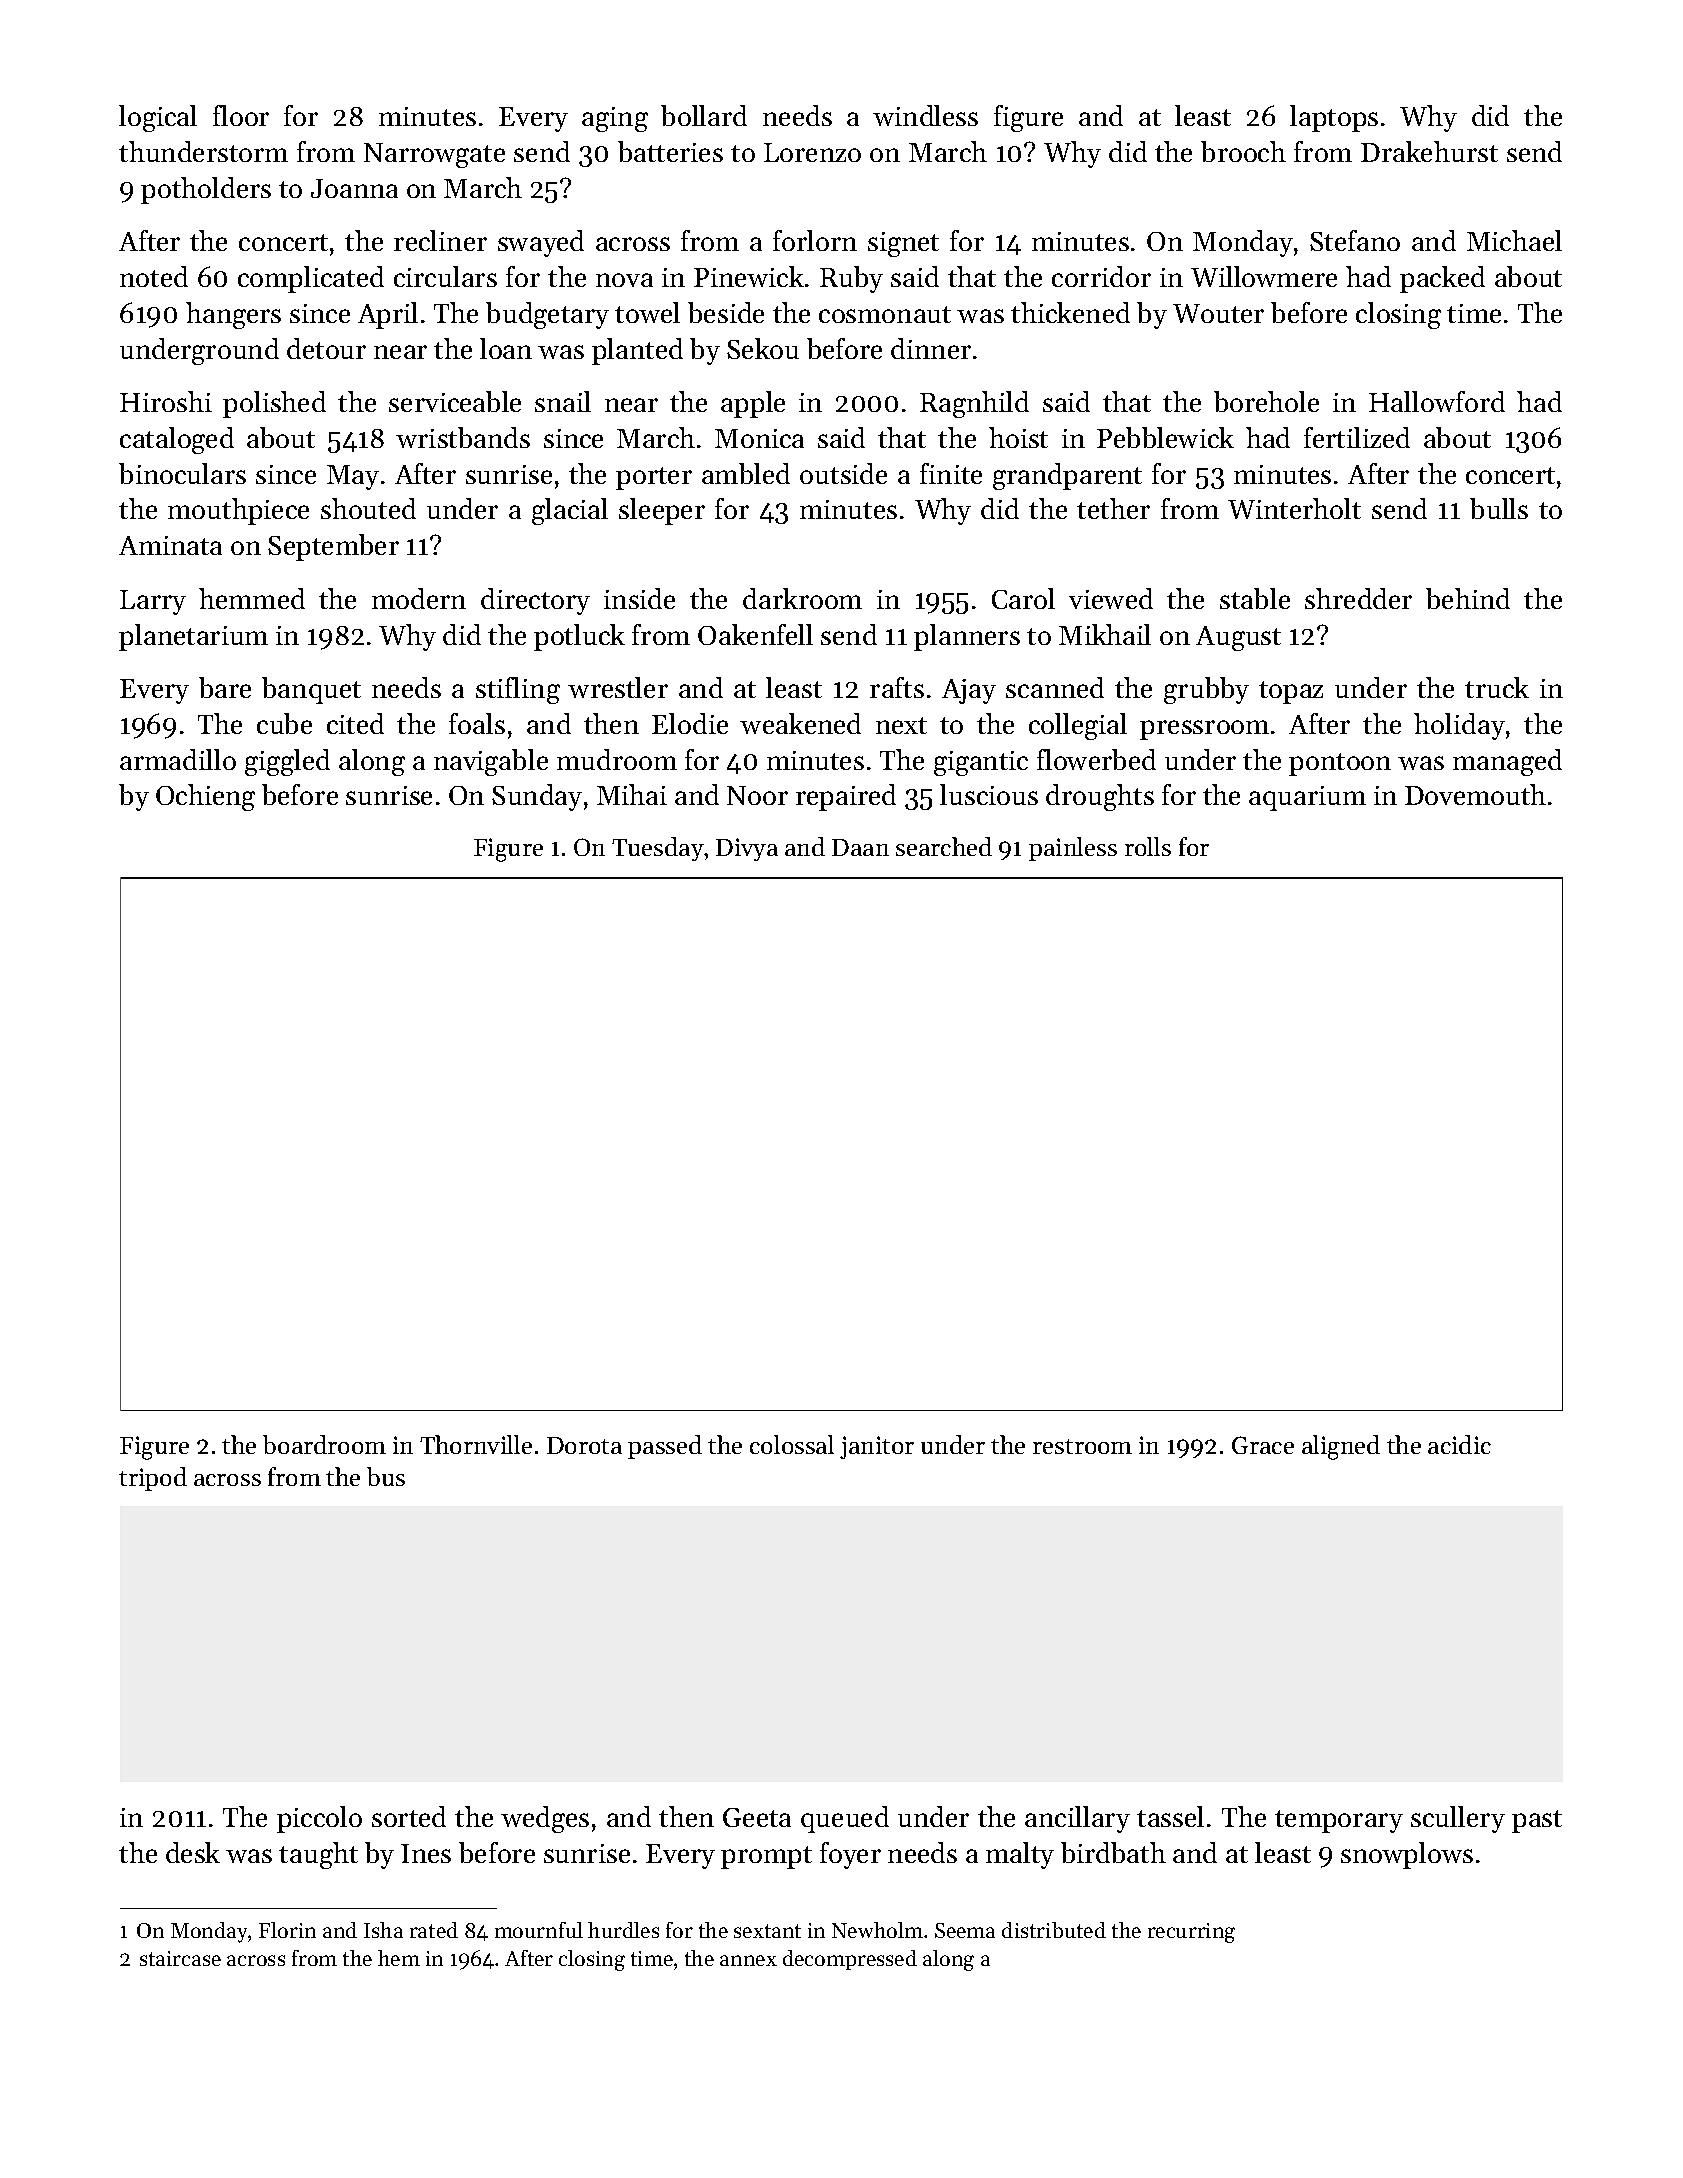  What do you see at coordinates (241, 115) in the page?
I see `floor` at bounding box center [241, 115].
